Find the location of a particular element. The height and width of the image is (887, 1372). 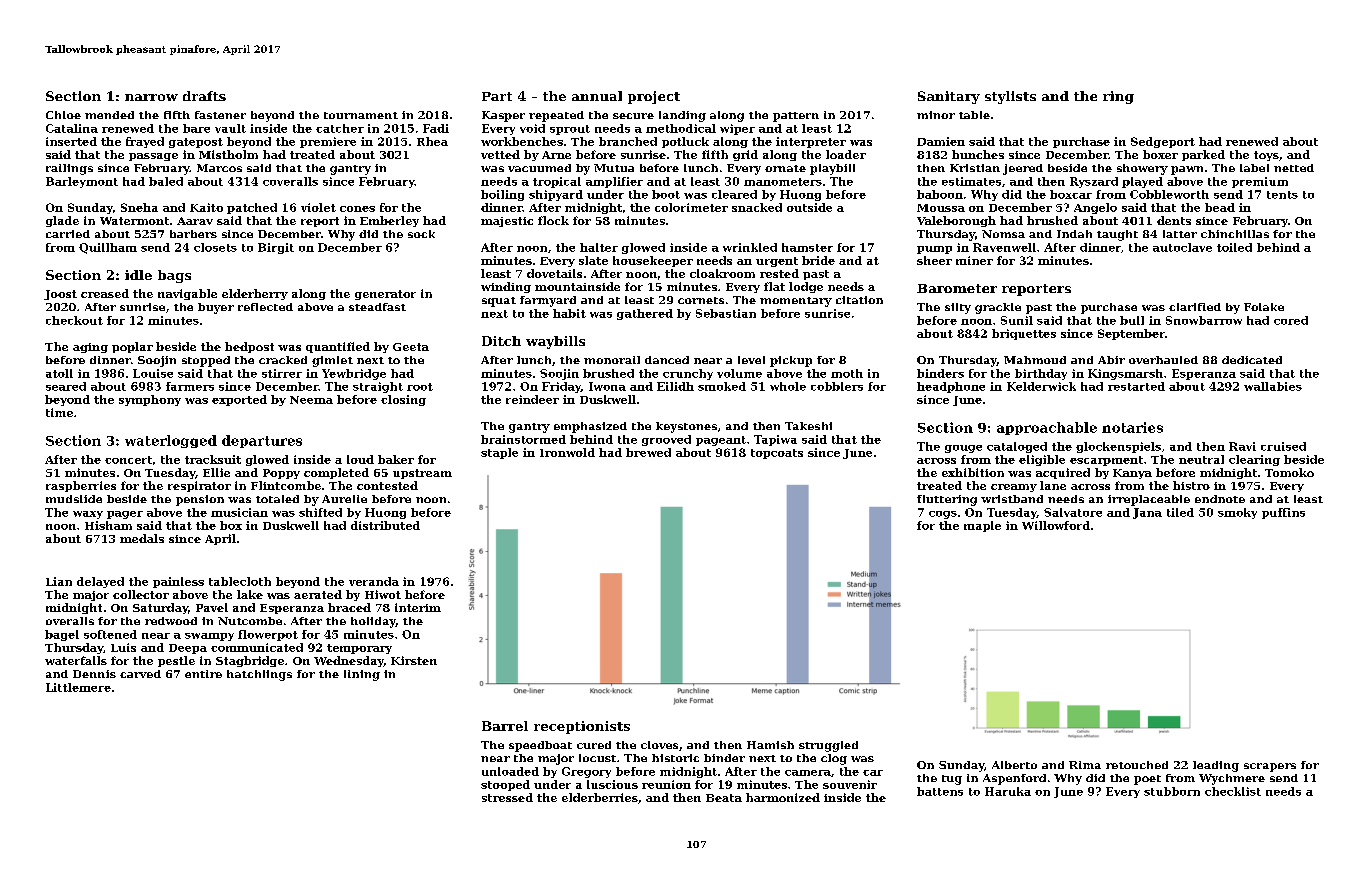

project is located at coordinates (654, 97).
